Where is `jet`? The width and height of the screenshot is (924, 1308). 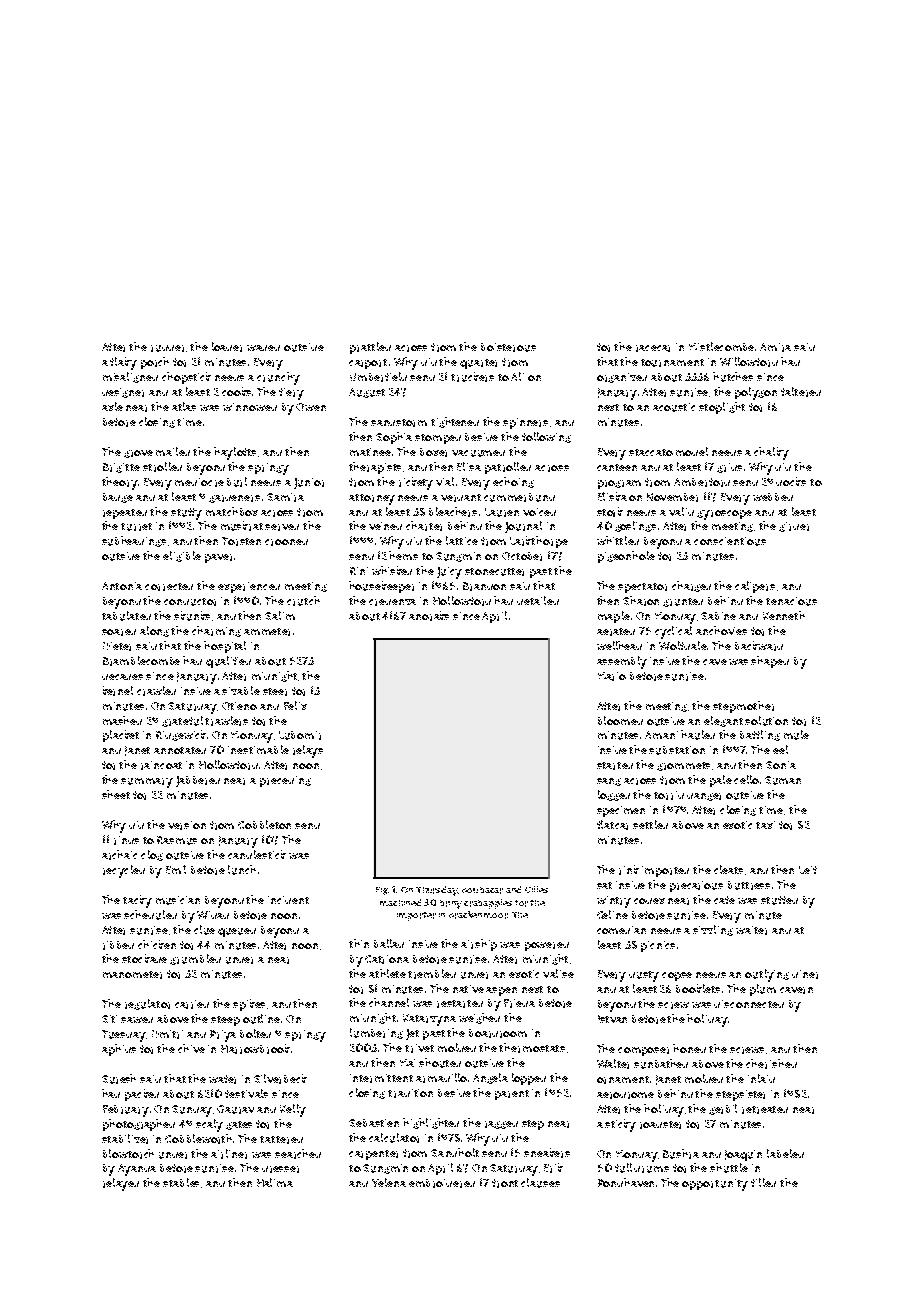
jet is located at coordinates (412, 1034).
